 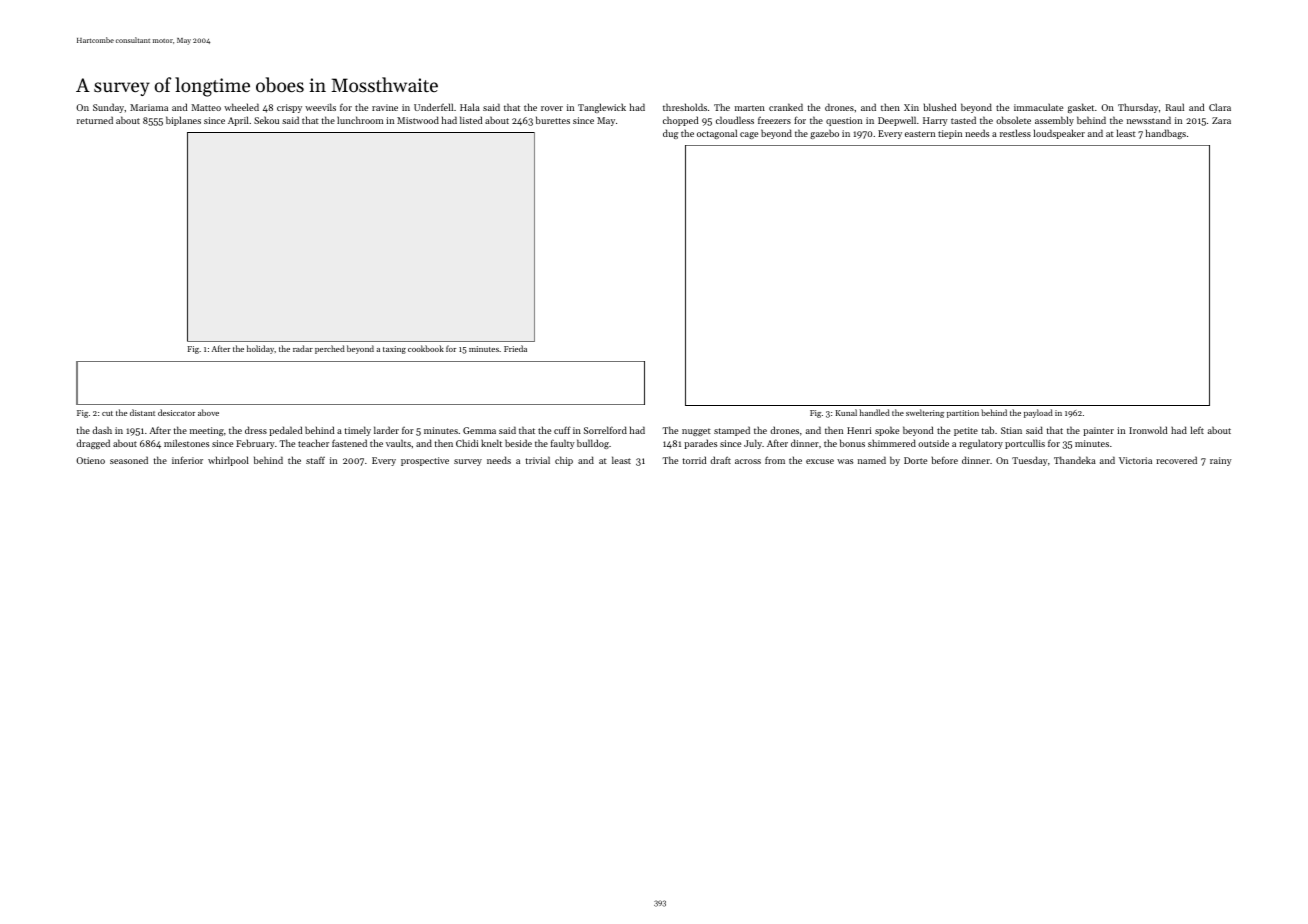 I want to click on dug, so click(x=670, y=134).
